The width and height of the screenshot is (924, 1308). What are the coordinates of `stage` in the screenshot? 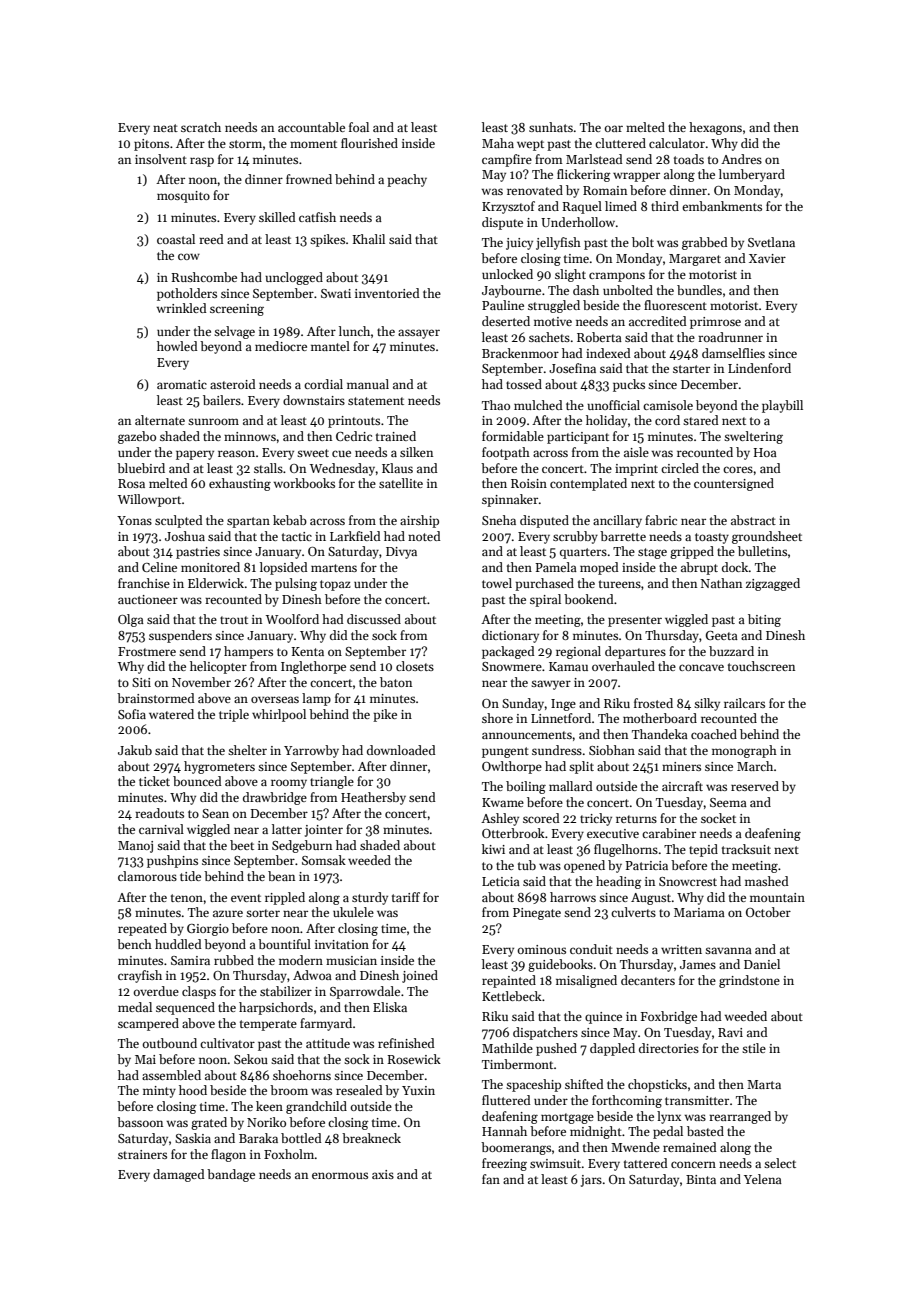 It's located at (652, 553).
